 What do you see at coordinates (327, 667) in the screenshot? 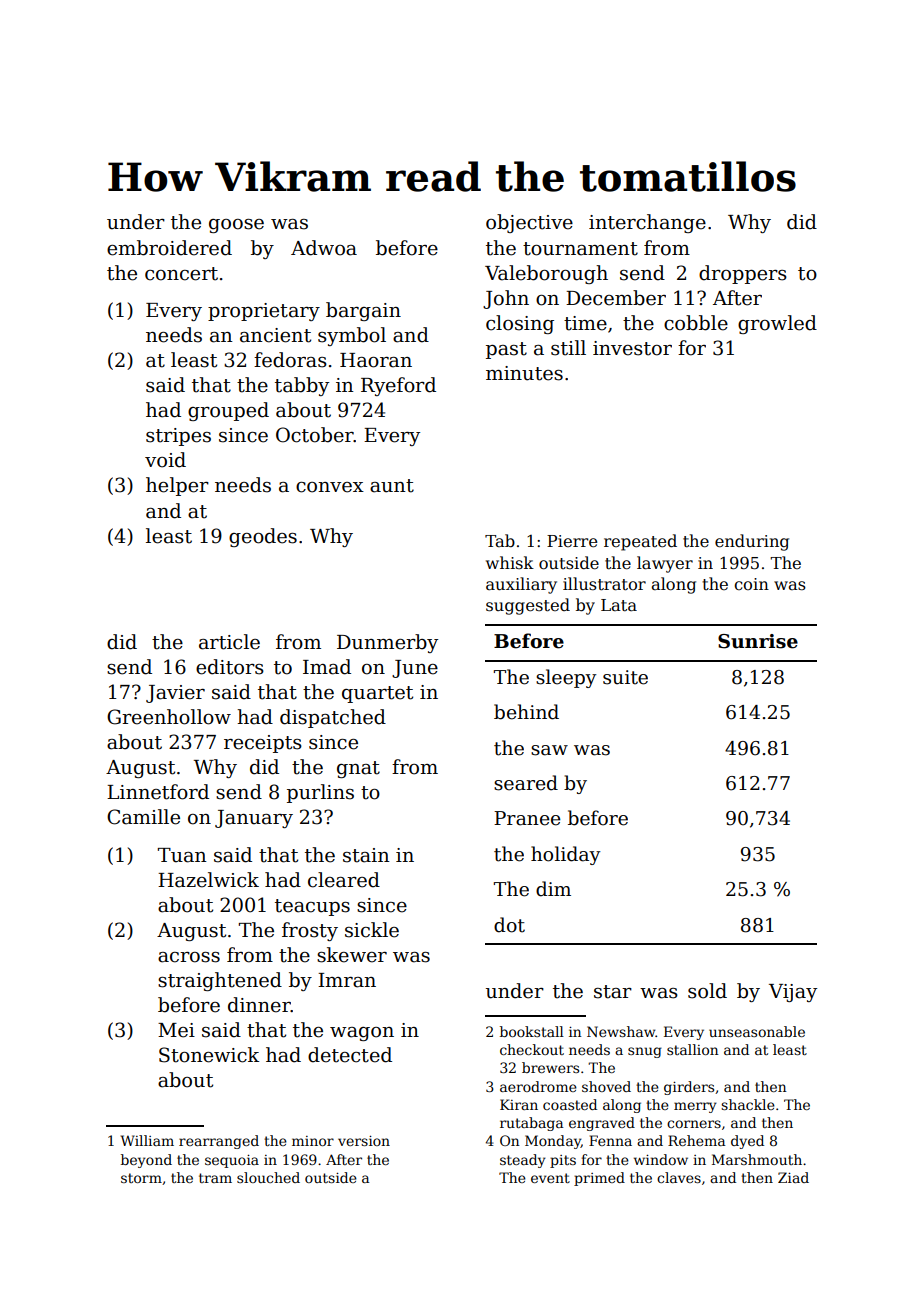
I see `Imad` at bounding box center [327, 667].
